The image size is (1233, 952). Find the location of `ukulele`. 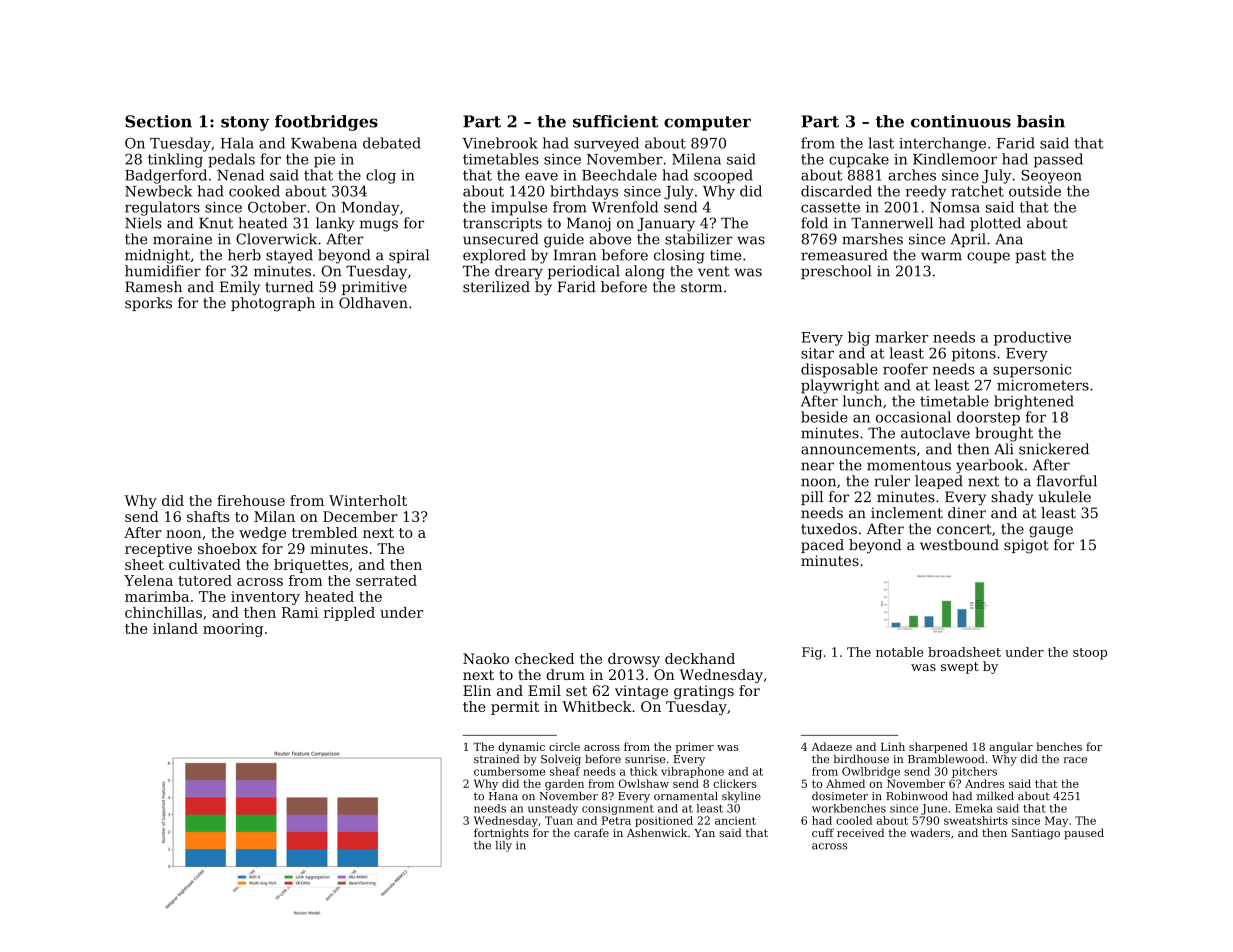

ukulele is located at coordinates (1065, 497).
